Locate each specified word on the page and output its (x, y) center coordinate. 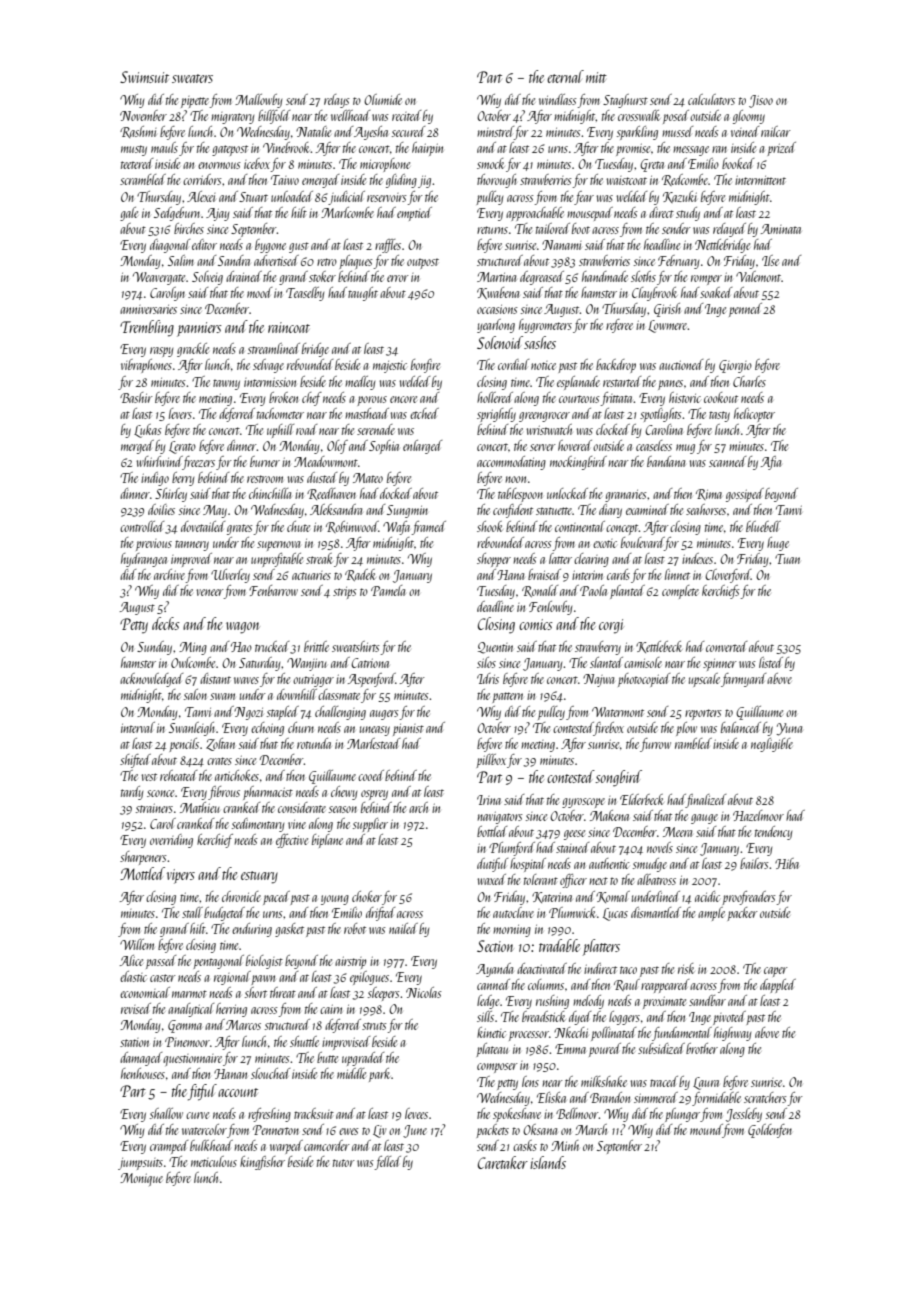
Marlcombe (347, 212)
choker (367, 896)
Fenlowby (550, 608)
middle (351, 1073)
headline (662, 244)
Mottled (142, 873)
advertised (276, 260)
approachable (535, 214)
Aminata (781, 229)
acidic (707, 896)
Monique (141, 1179)
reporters (703, 714)
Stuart (253, 197)
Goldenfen (770, 1131)
